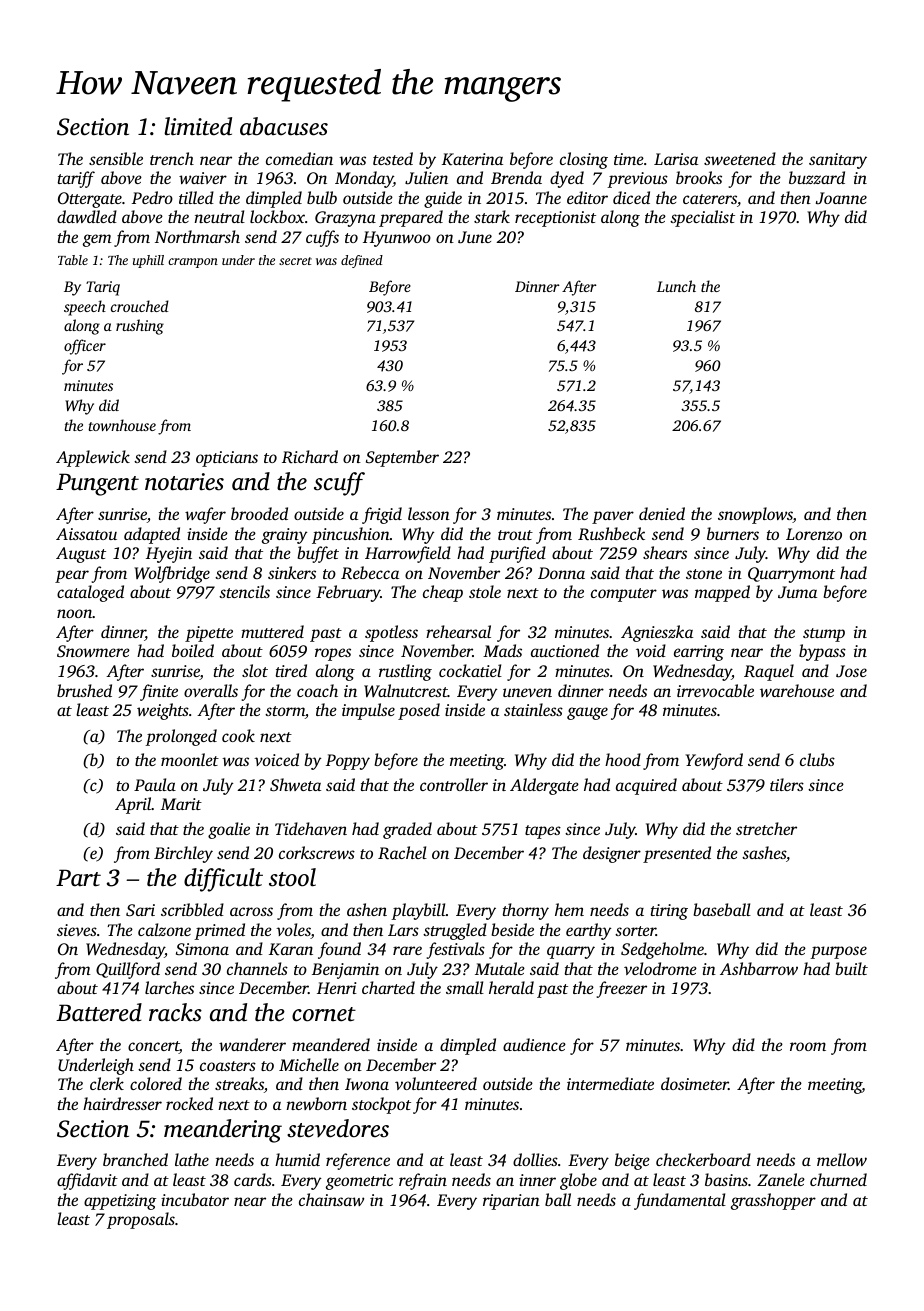 The height and width of the image is (1311, 924). What do you see at coordinates (710, 199) in the image?
I see `caterers` at bounding box center [710, 199].
